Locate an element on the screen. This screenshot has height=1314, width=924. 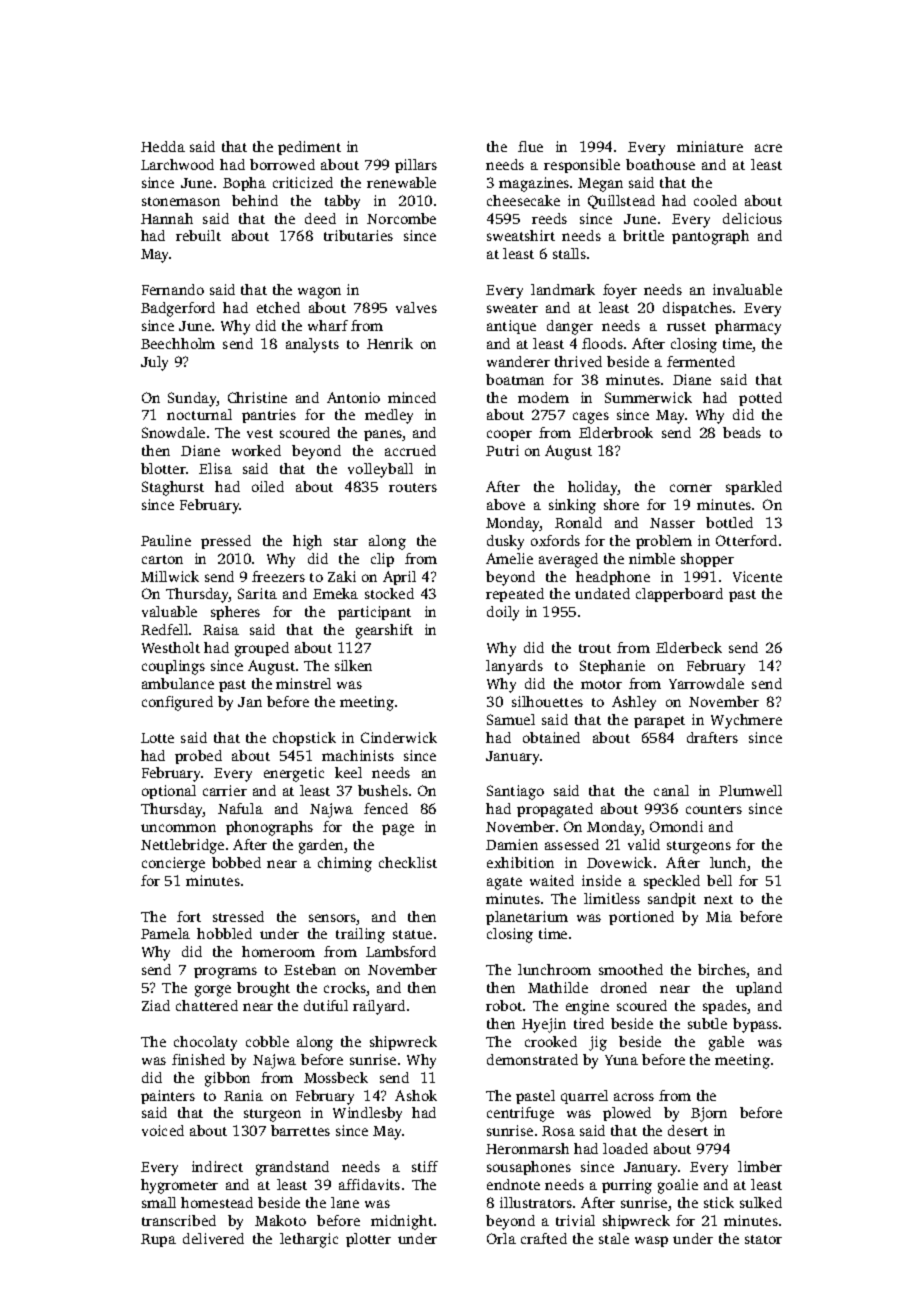
stale is located at coordinates (614, 1238).
